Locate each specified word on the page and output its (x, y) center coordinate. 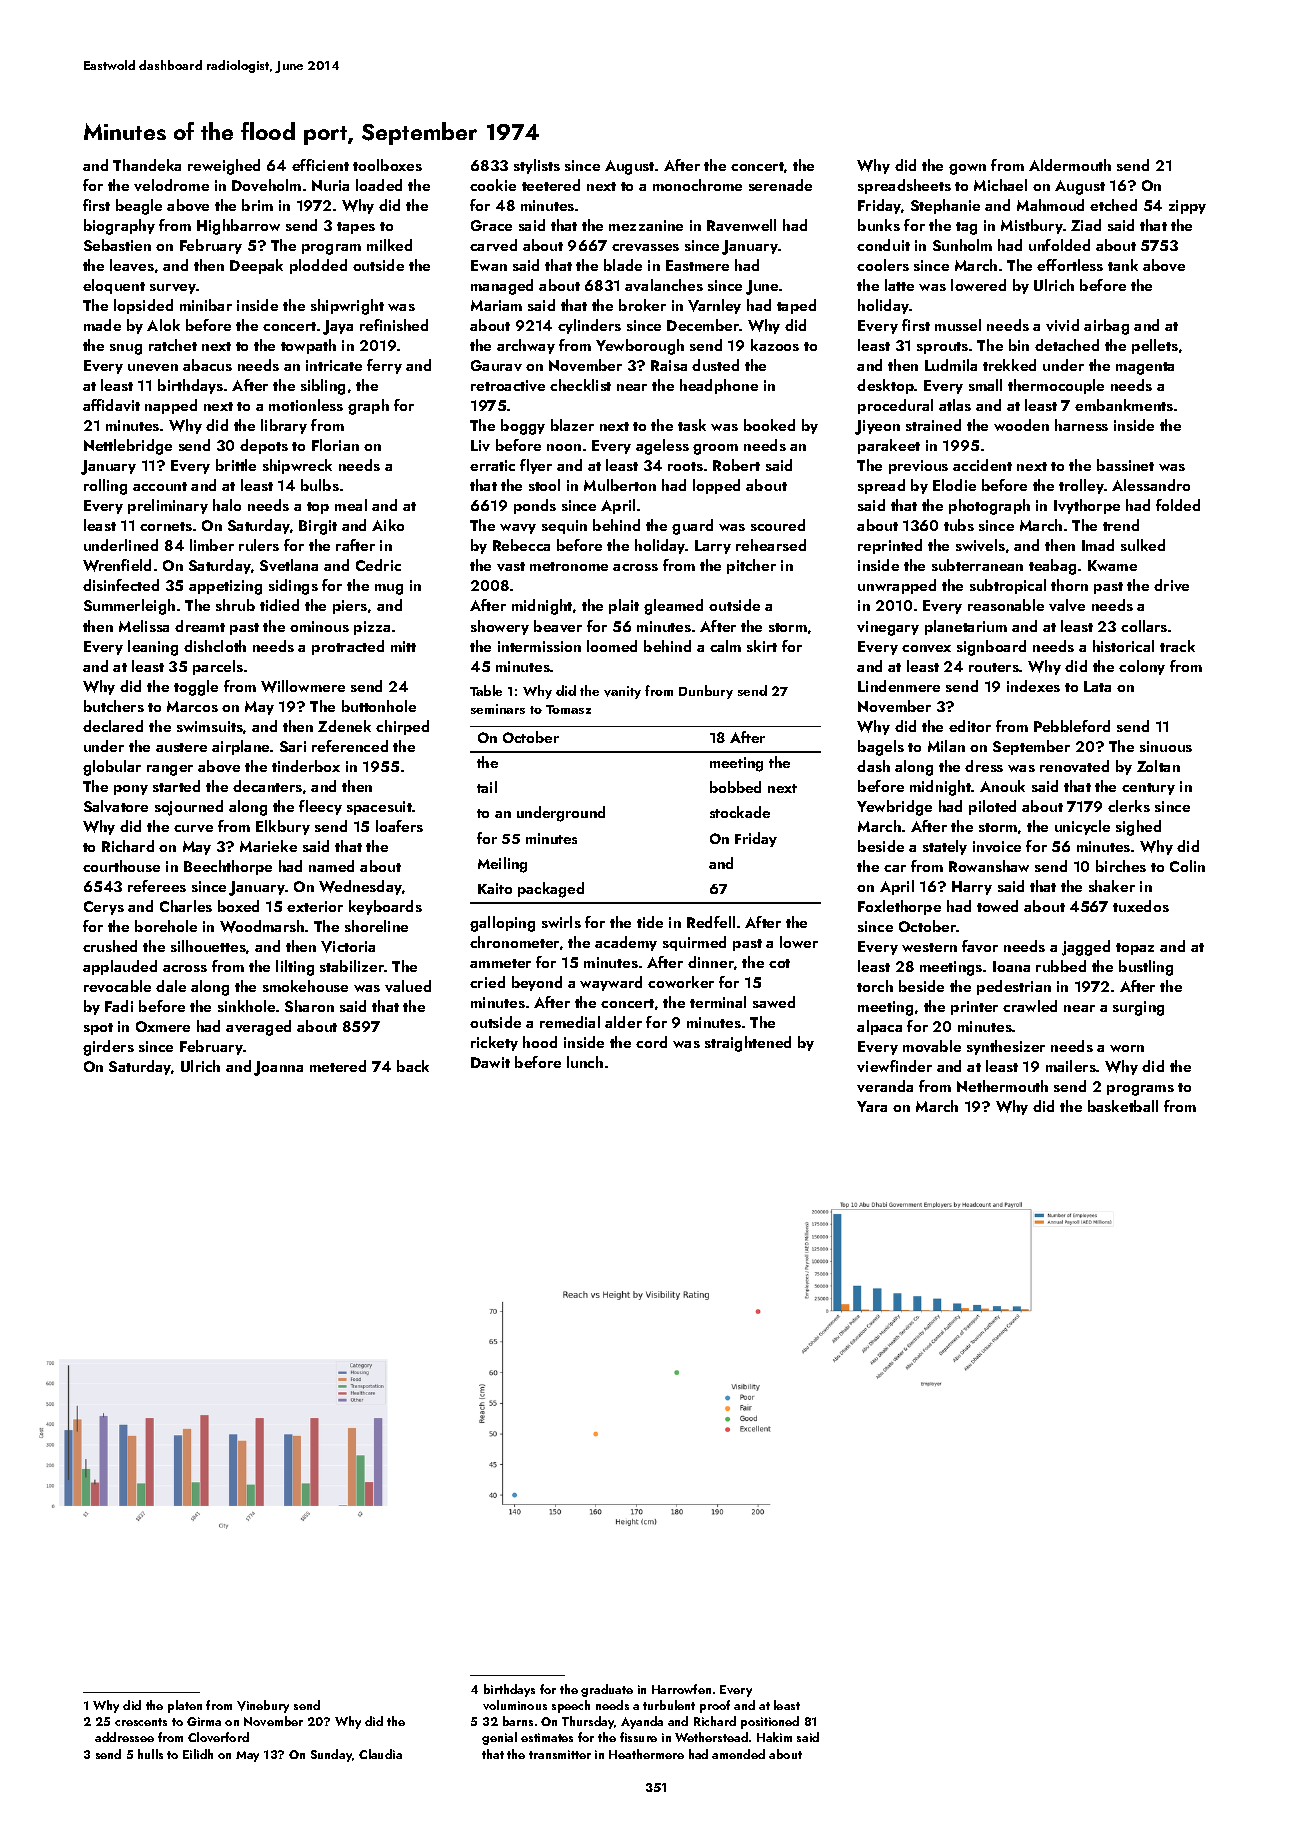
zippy (1187, 207)
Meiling (502, 865)
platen (185, 1706)
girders (108, 1048)
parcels (218, 667)
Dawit (490, 1062)
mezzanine (646, 225)
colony (1142, 667)
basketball (1123, 1106)
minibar (206, 305)
